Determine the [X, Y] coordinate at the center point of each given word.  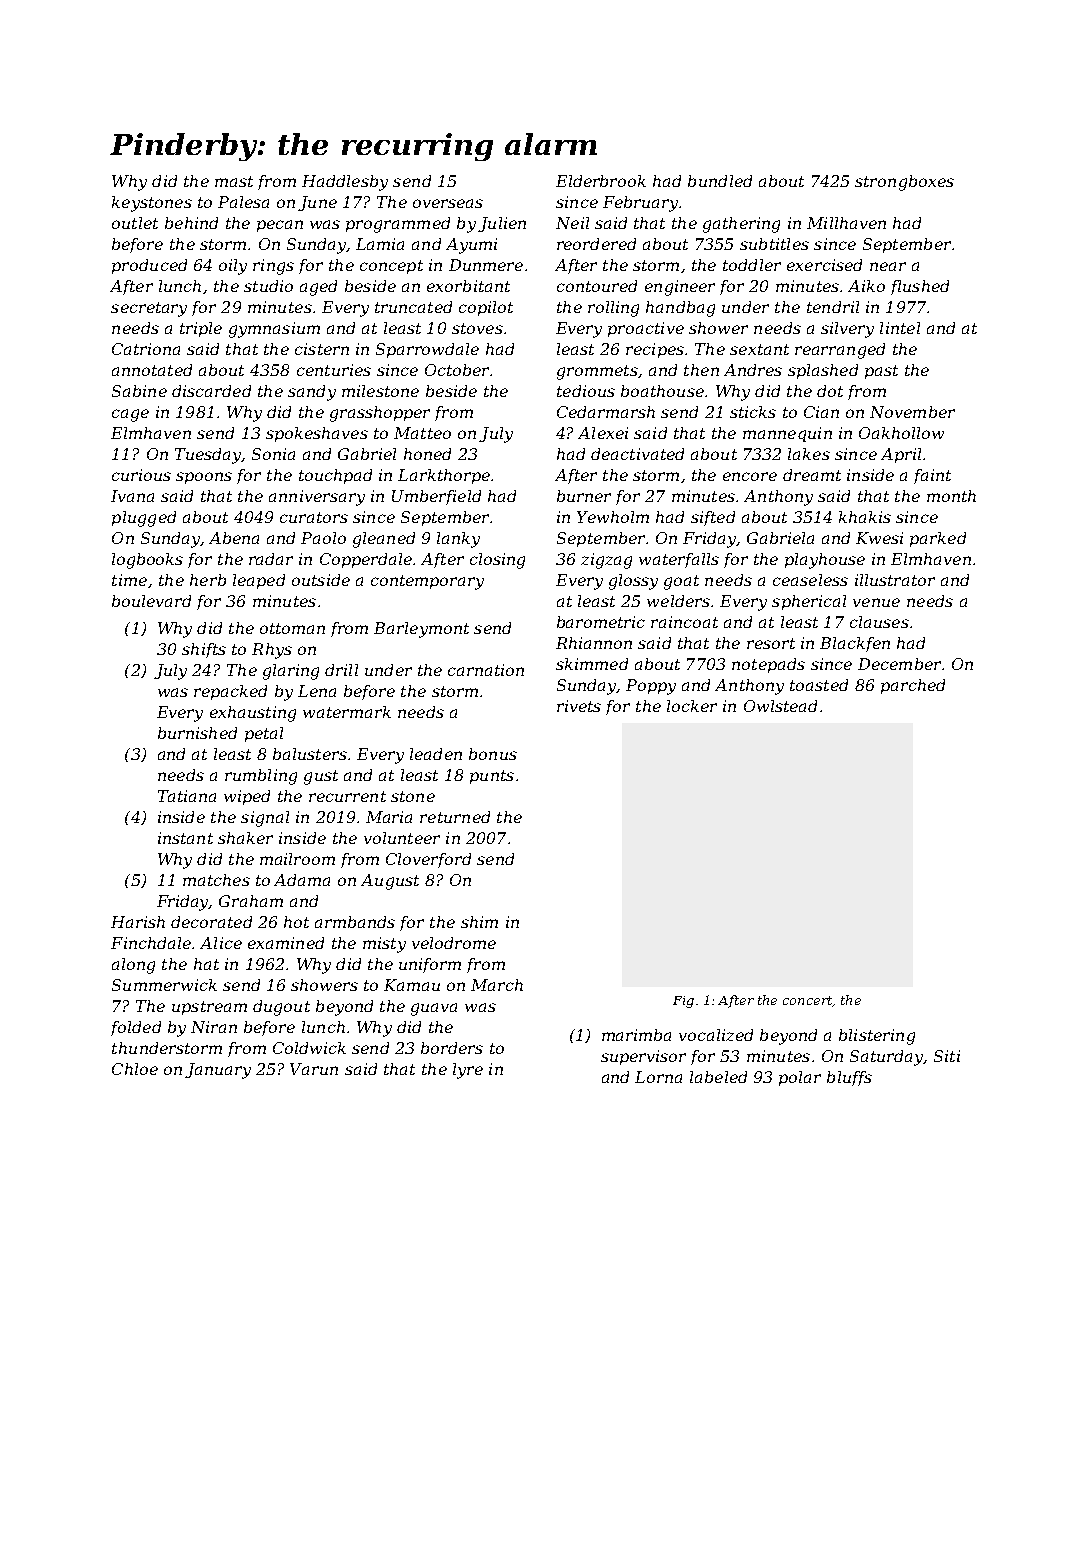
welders [678, 601]
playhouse [825, 561]
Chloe [135, 1069]
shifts [204, 650]
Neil [572, 223]
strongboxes [904, 183]
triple [201, 329]
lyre [468, 1071]
